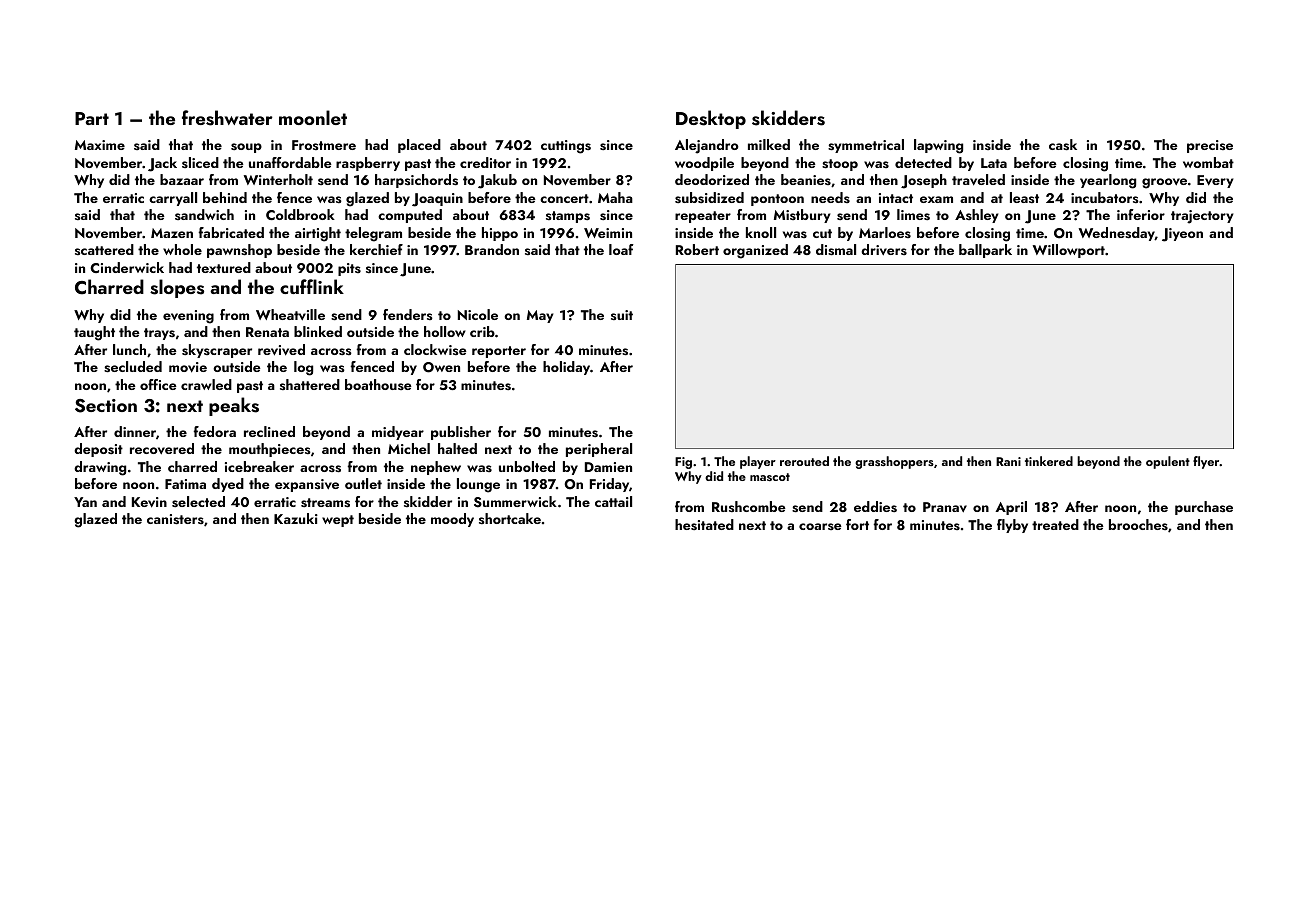 This screenshot has height=924, width=1308. Describe the element at coordinates (1008, 461) in the screenshot. I see `Rani` at that location.
